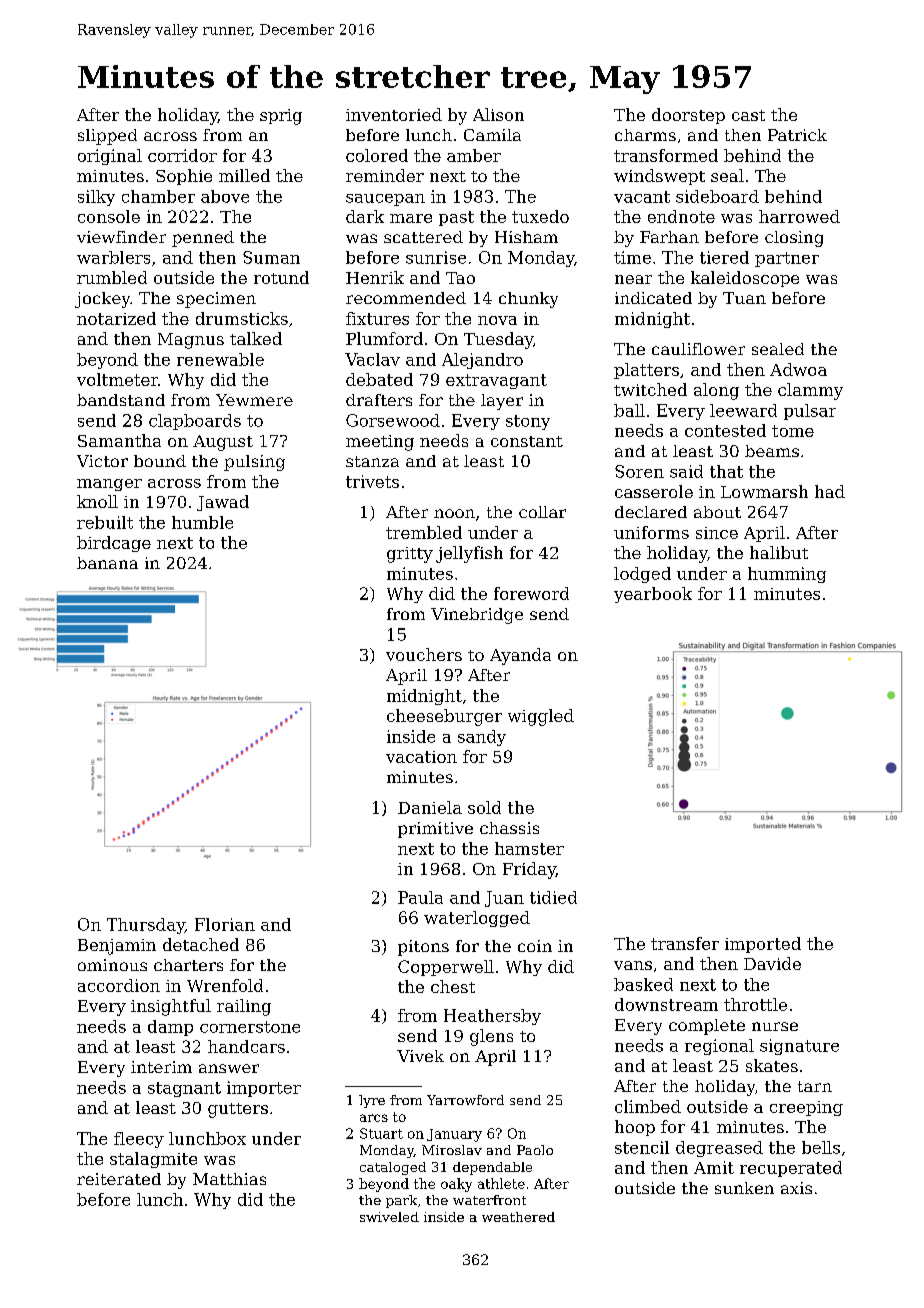 This document has width=924, height=1308. Describe the element at coordinates (421, 757) in the document. I see `vacation` at that location.
